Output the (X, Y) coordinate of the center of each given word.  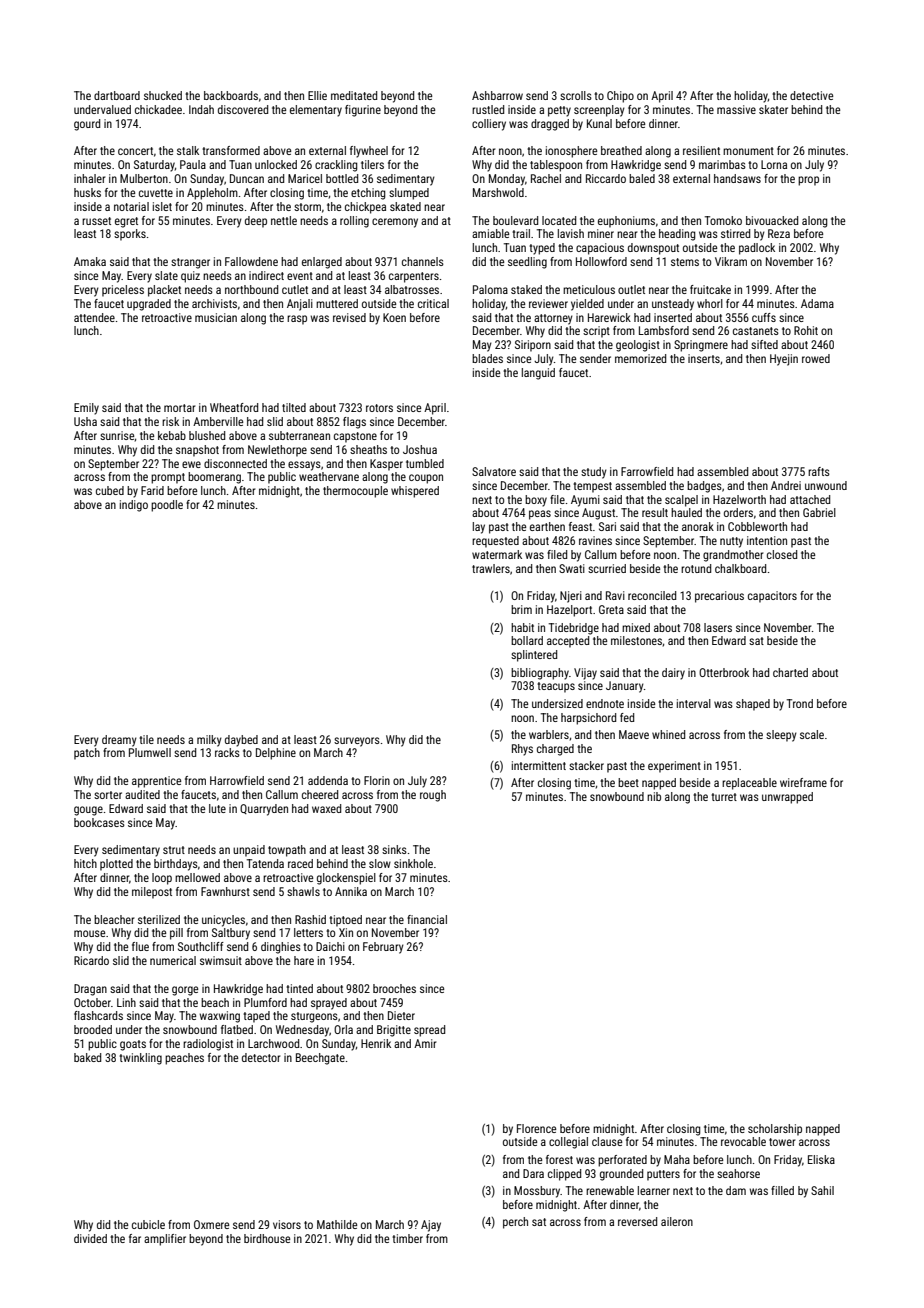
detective (811, 95)
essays (304, 466)
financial (427, 919)
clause (607, 1141)
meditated (354, 95)
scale (812, 734)
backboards (231, 95)
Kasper (386, 465)
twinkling (140, 1059)
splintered (534, 656)
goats (133, 1045)
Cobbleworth (757, 526)
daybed (241, 741)
